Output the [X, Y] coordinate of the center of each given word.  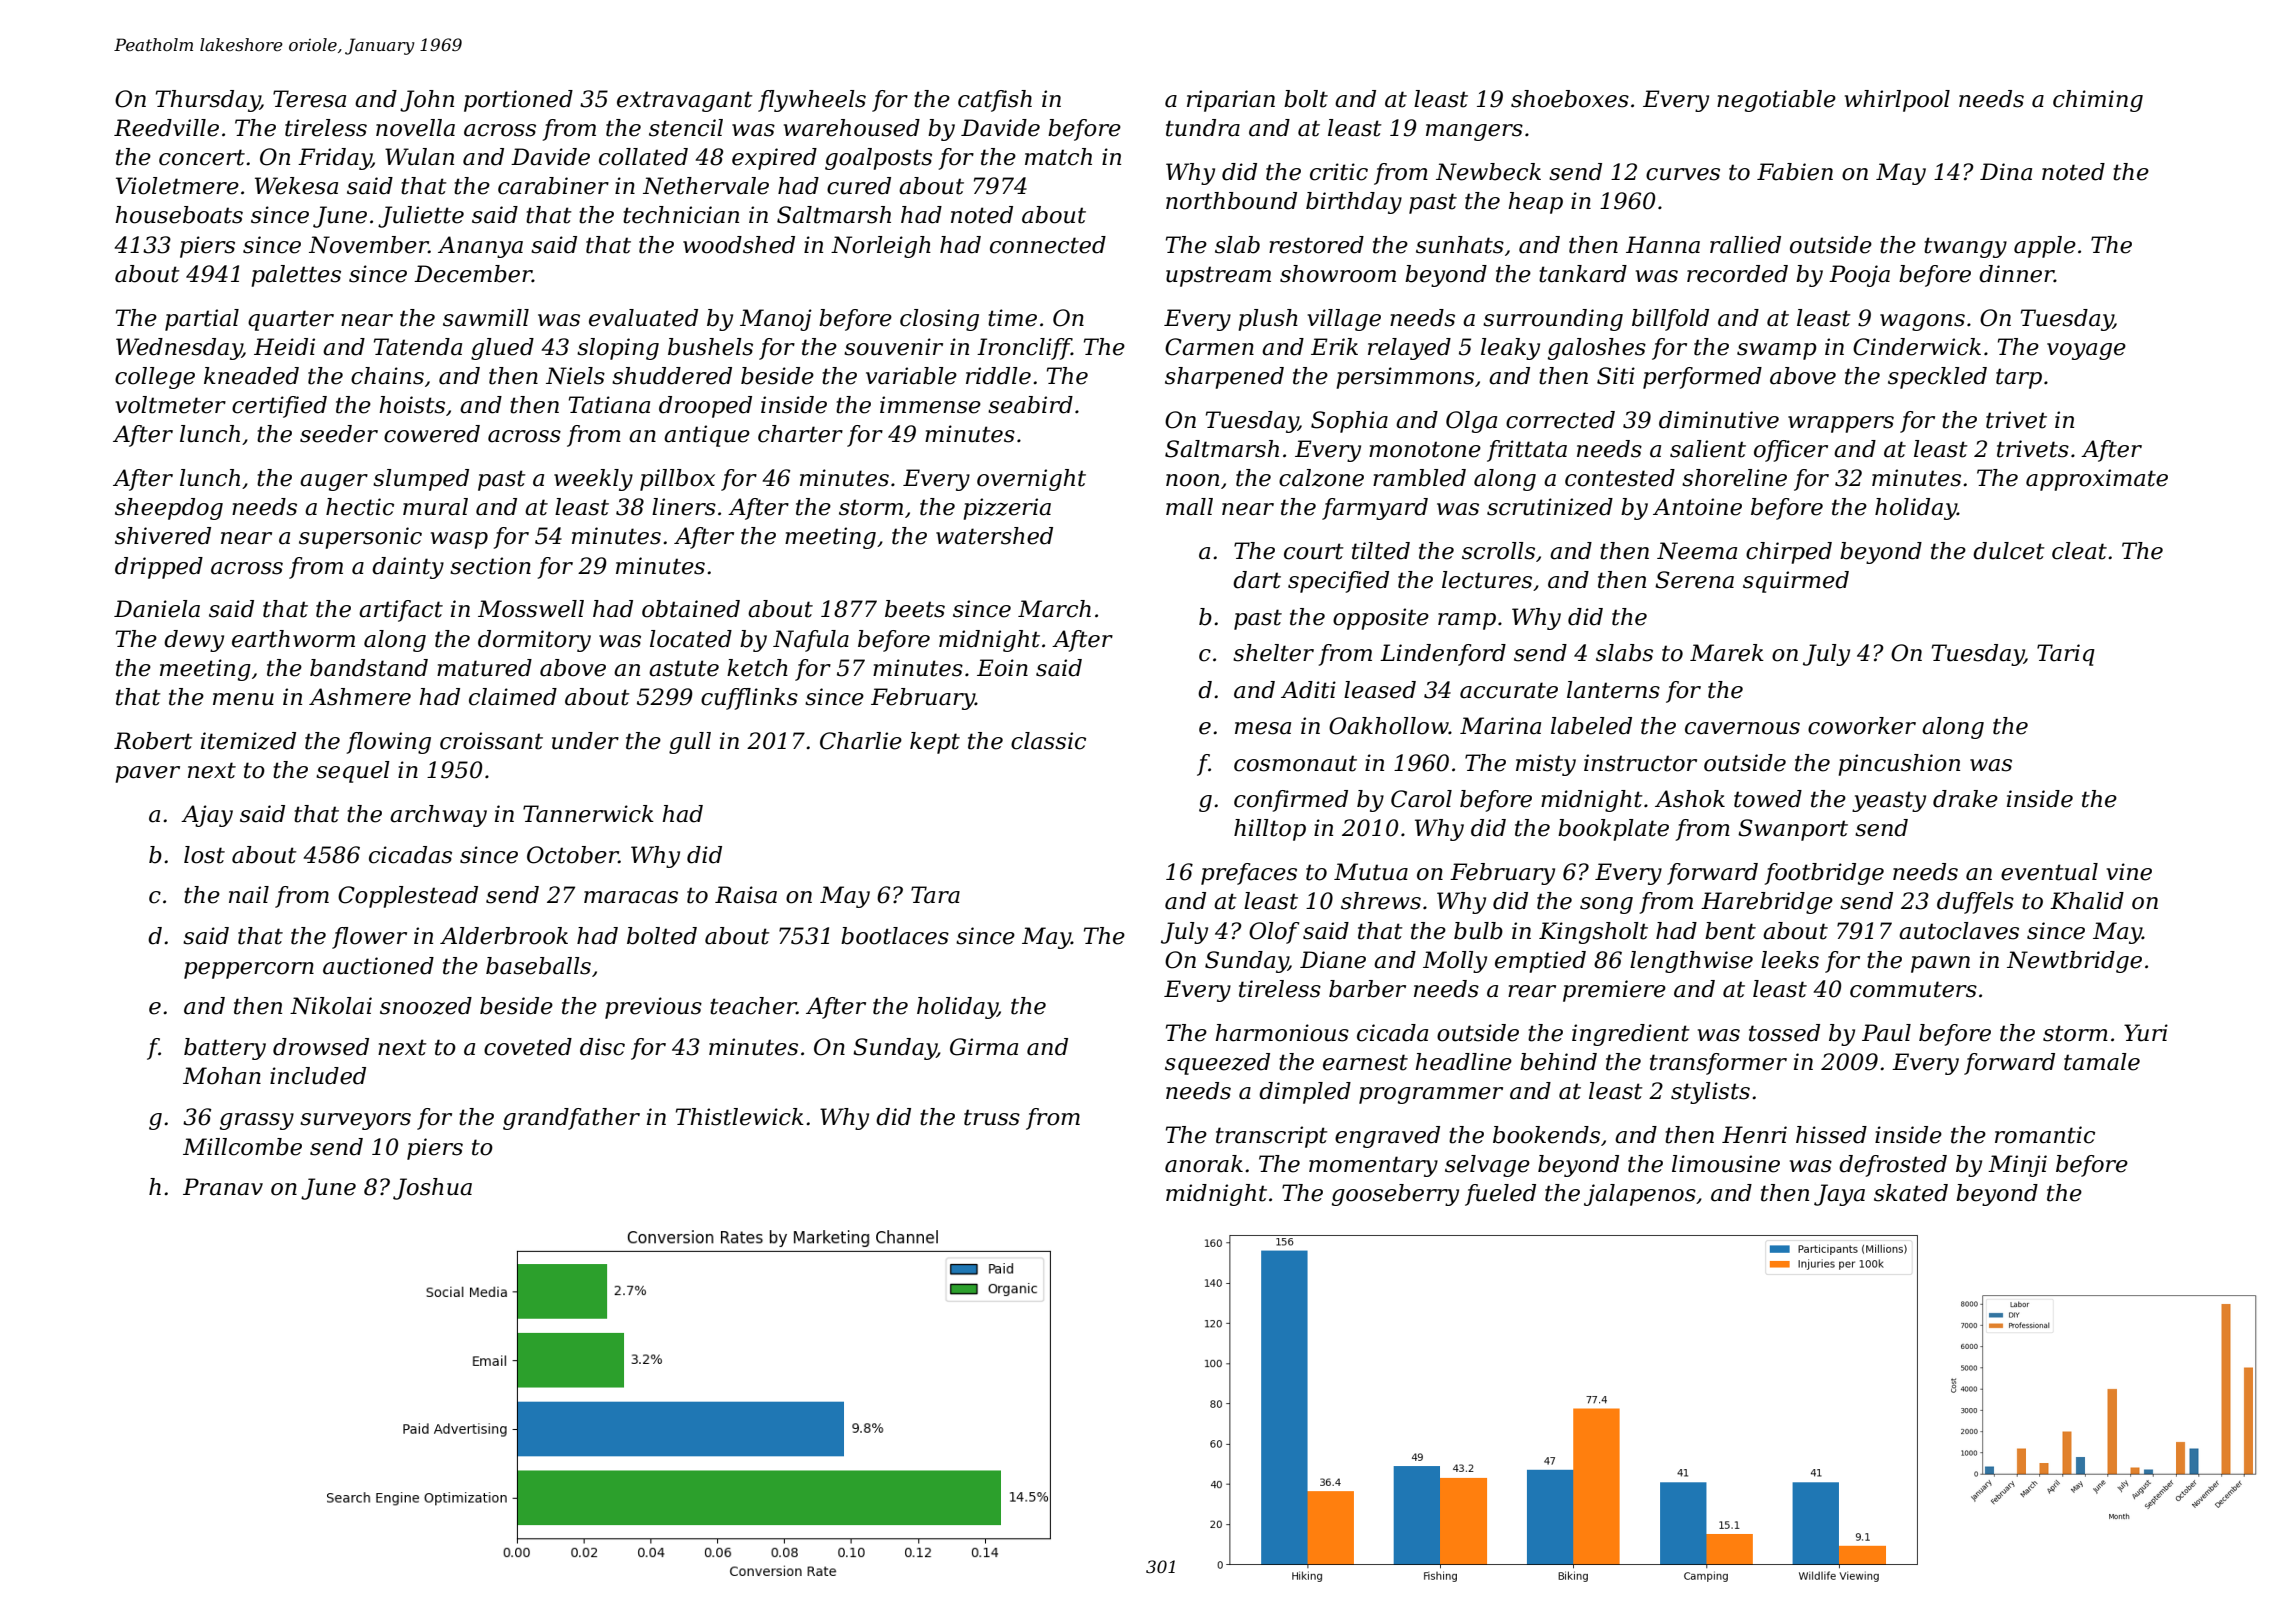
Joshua [432, 1189]
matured [484, 668]
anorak [1204, 1164]
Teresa [309, 99]
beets [915, 609]
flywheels [812, 101]
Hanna [1663, 245]
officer [1791, 451]
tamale [2102, 1062]
